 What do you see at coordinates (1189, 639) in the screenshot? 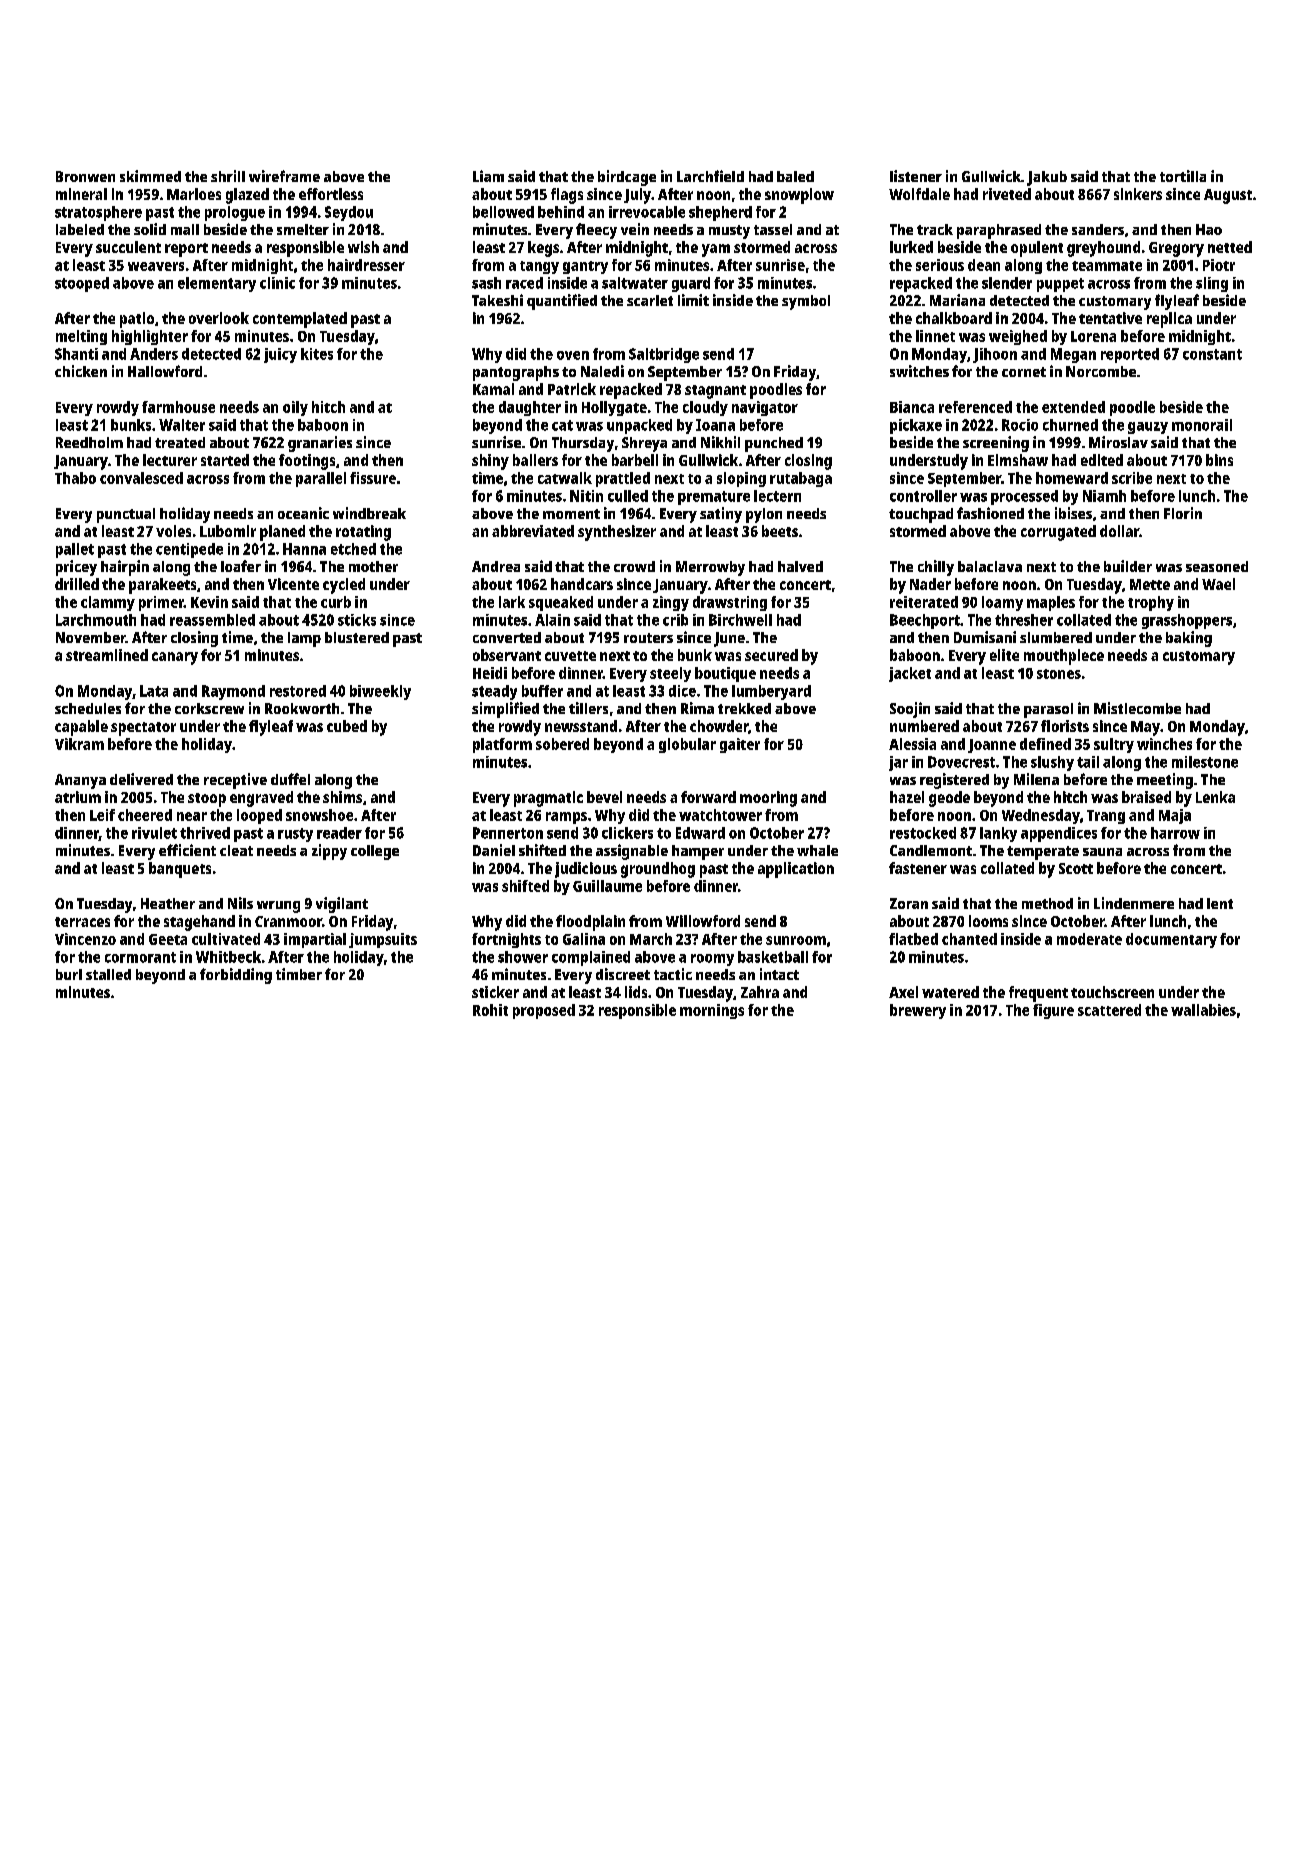
I see `baking` at bounding box center [1189, 639].
